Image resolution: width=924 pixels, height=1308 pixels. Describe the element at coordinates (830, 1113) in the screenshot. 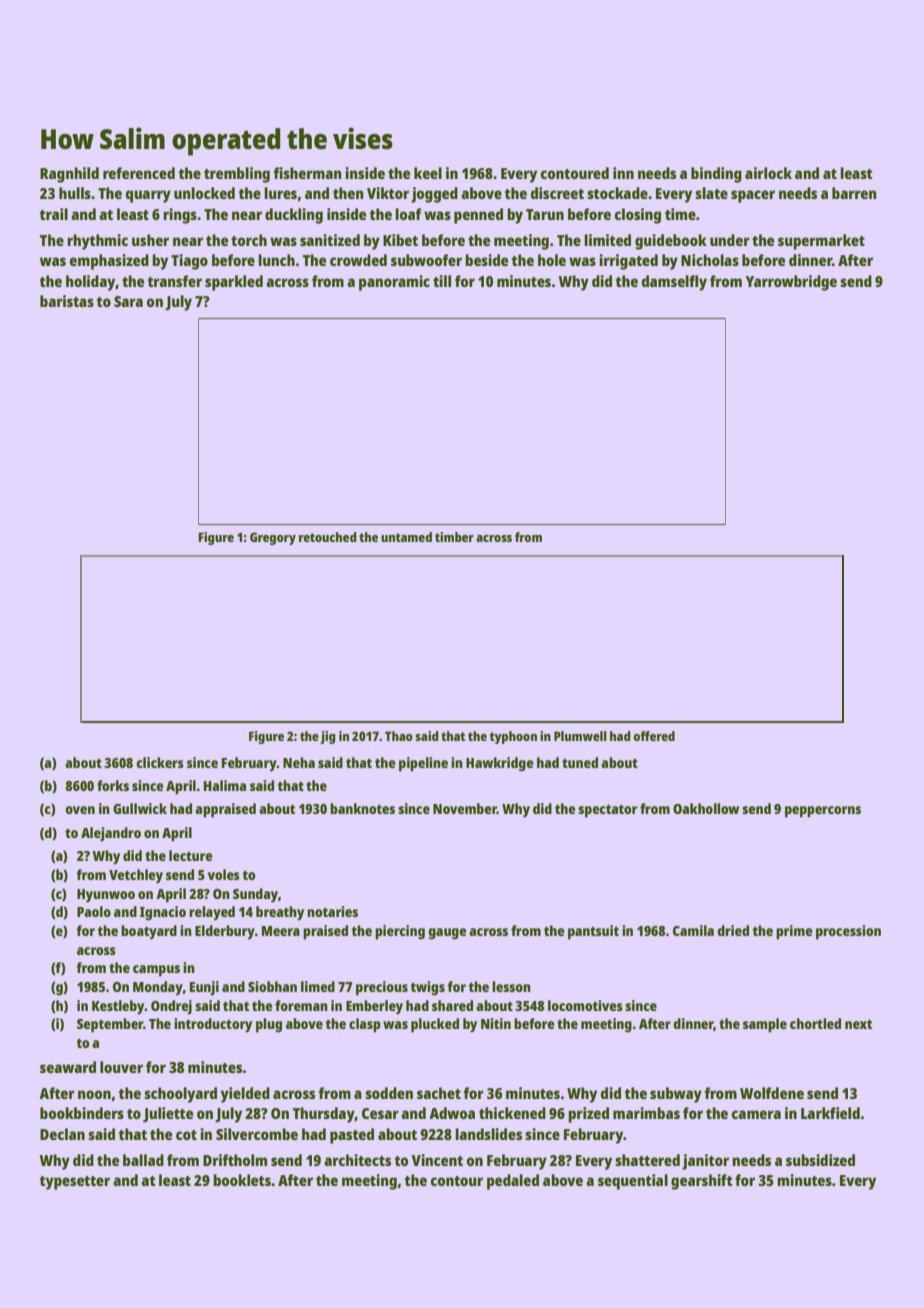

I see `Larkfield` at that location.
